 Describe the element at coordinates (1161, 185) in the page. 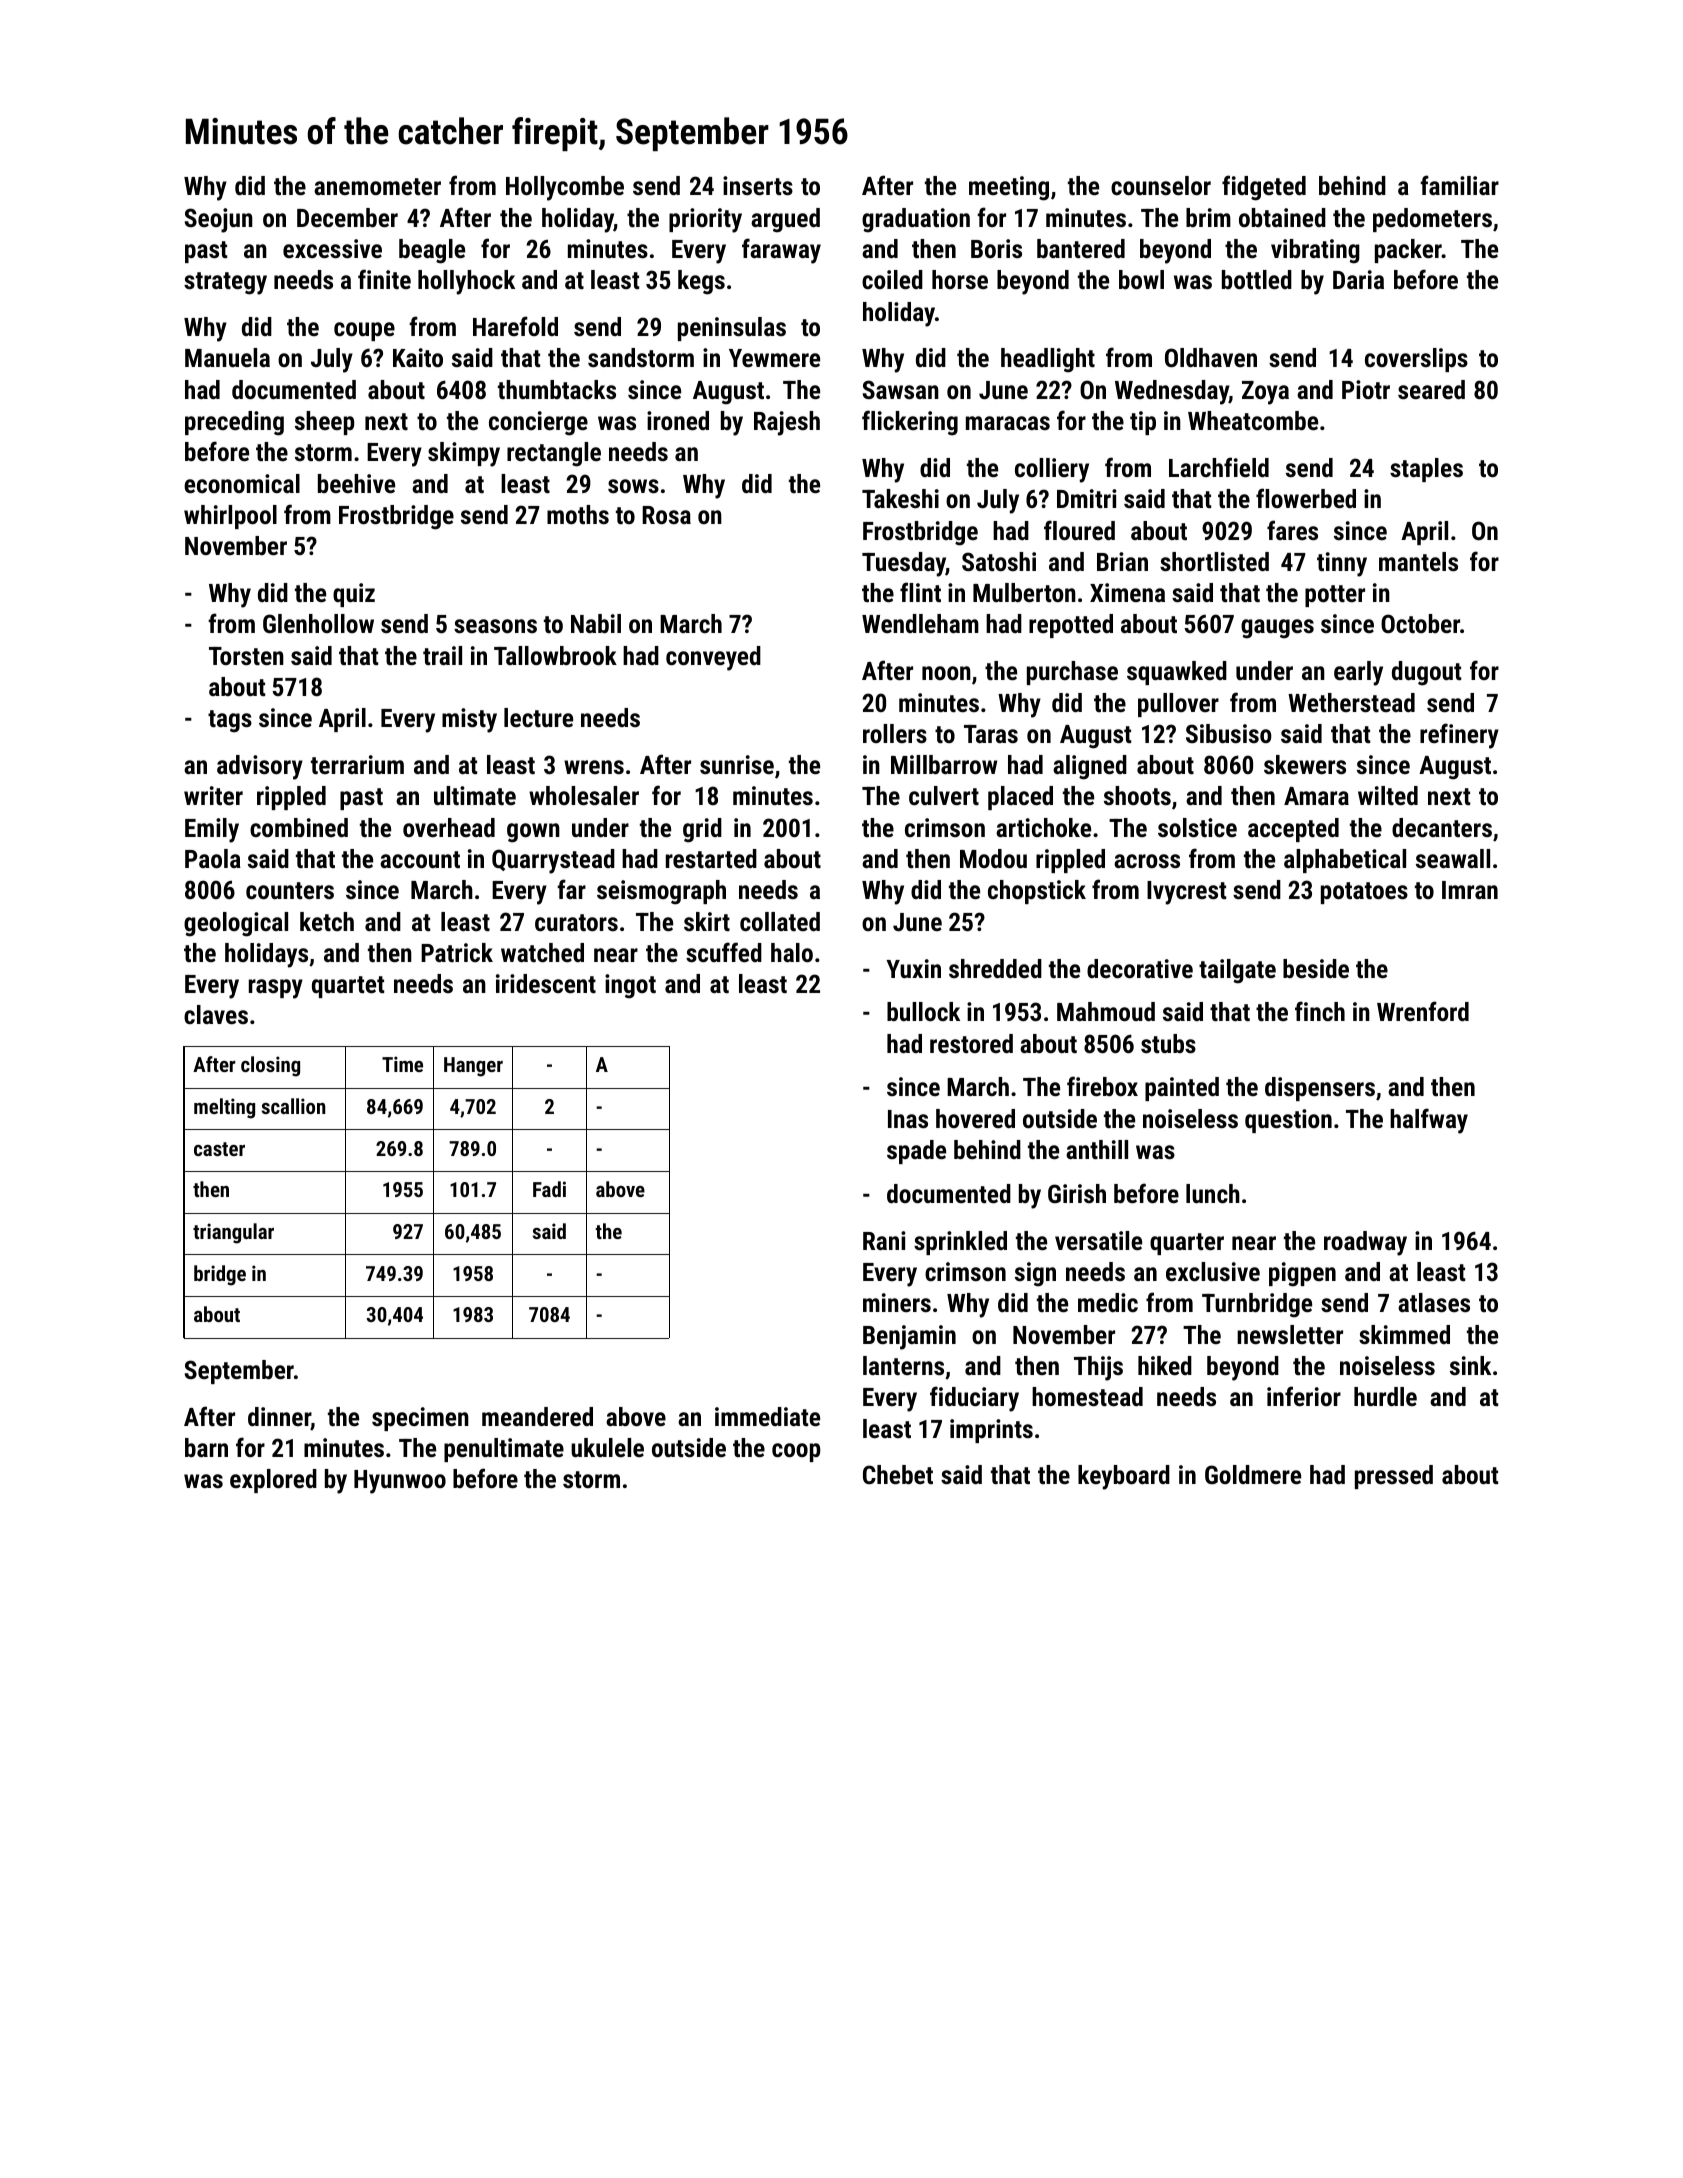

I see `counselor` at that location.
